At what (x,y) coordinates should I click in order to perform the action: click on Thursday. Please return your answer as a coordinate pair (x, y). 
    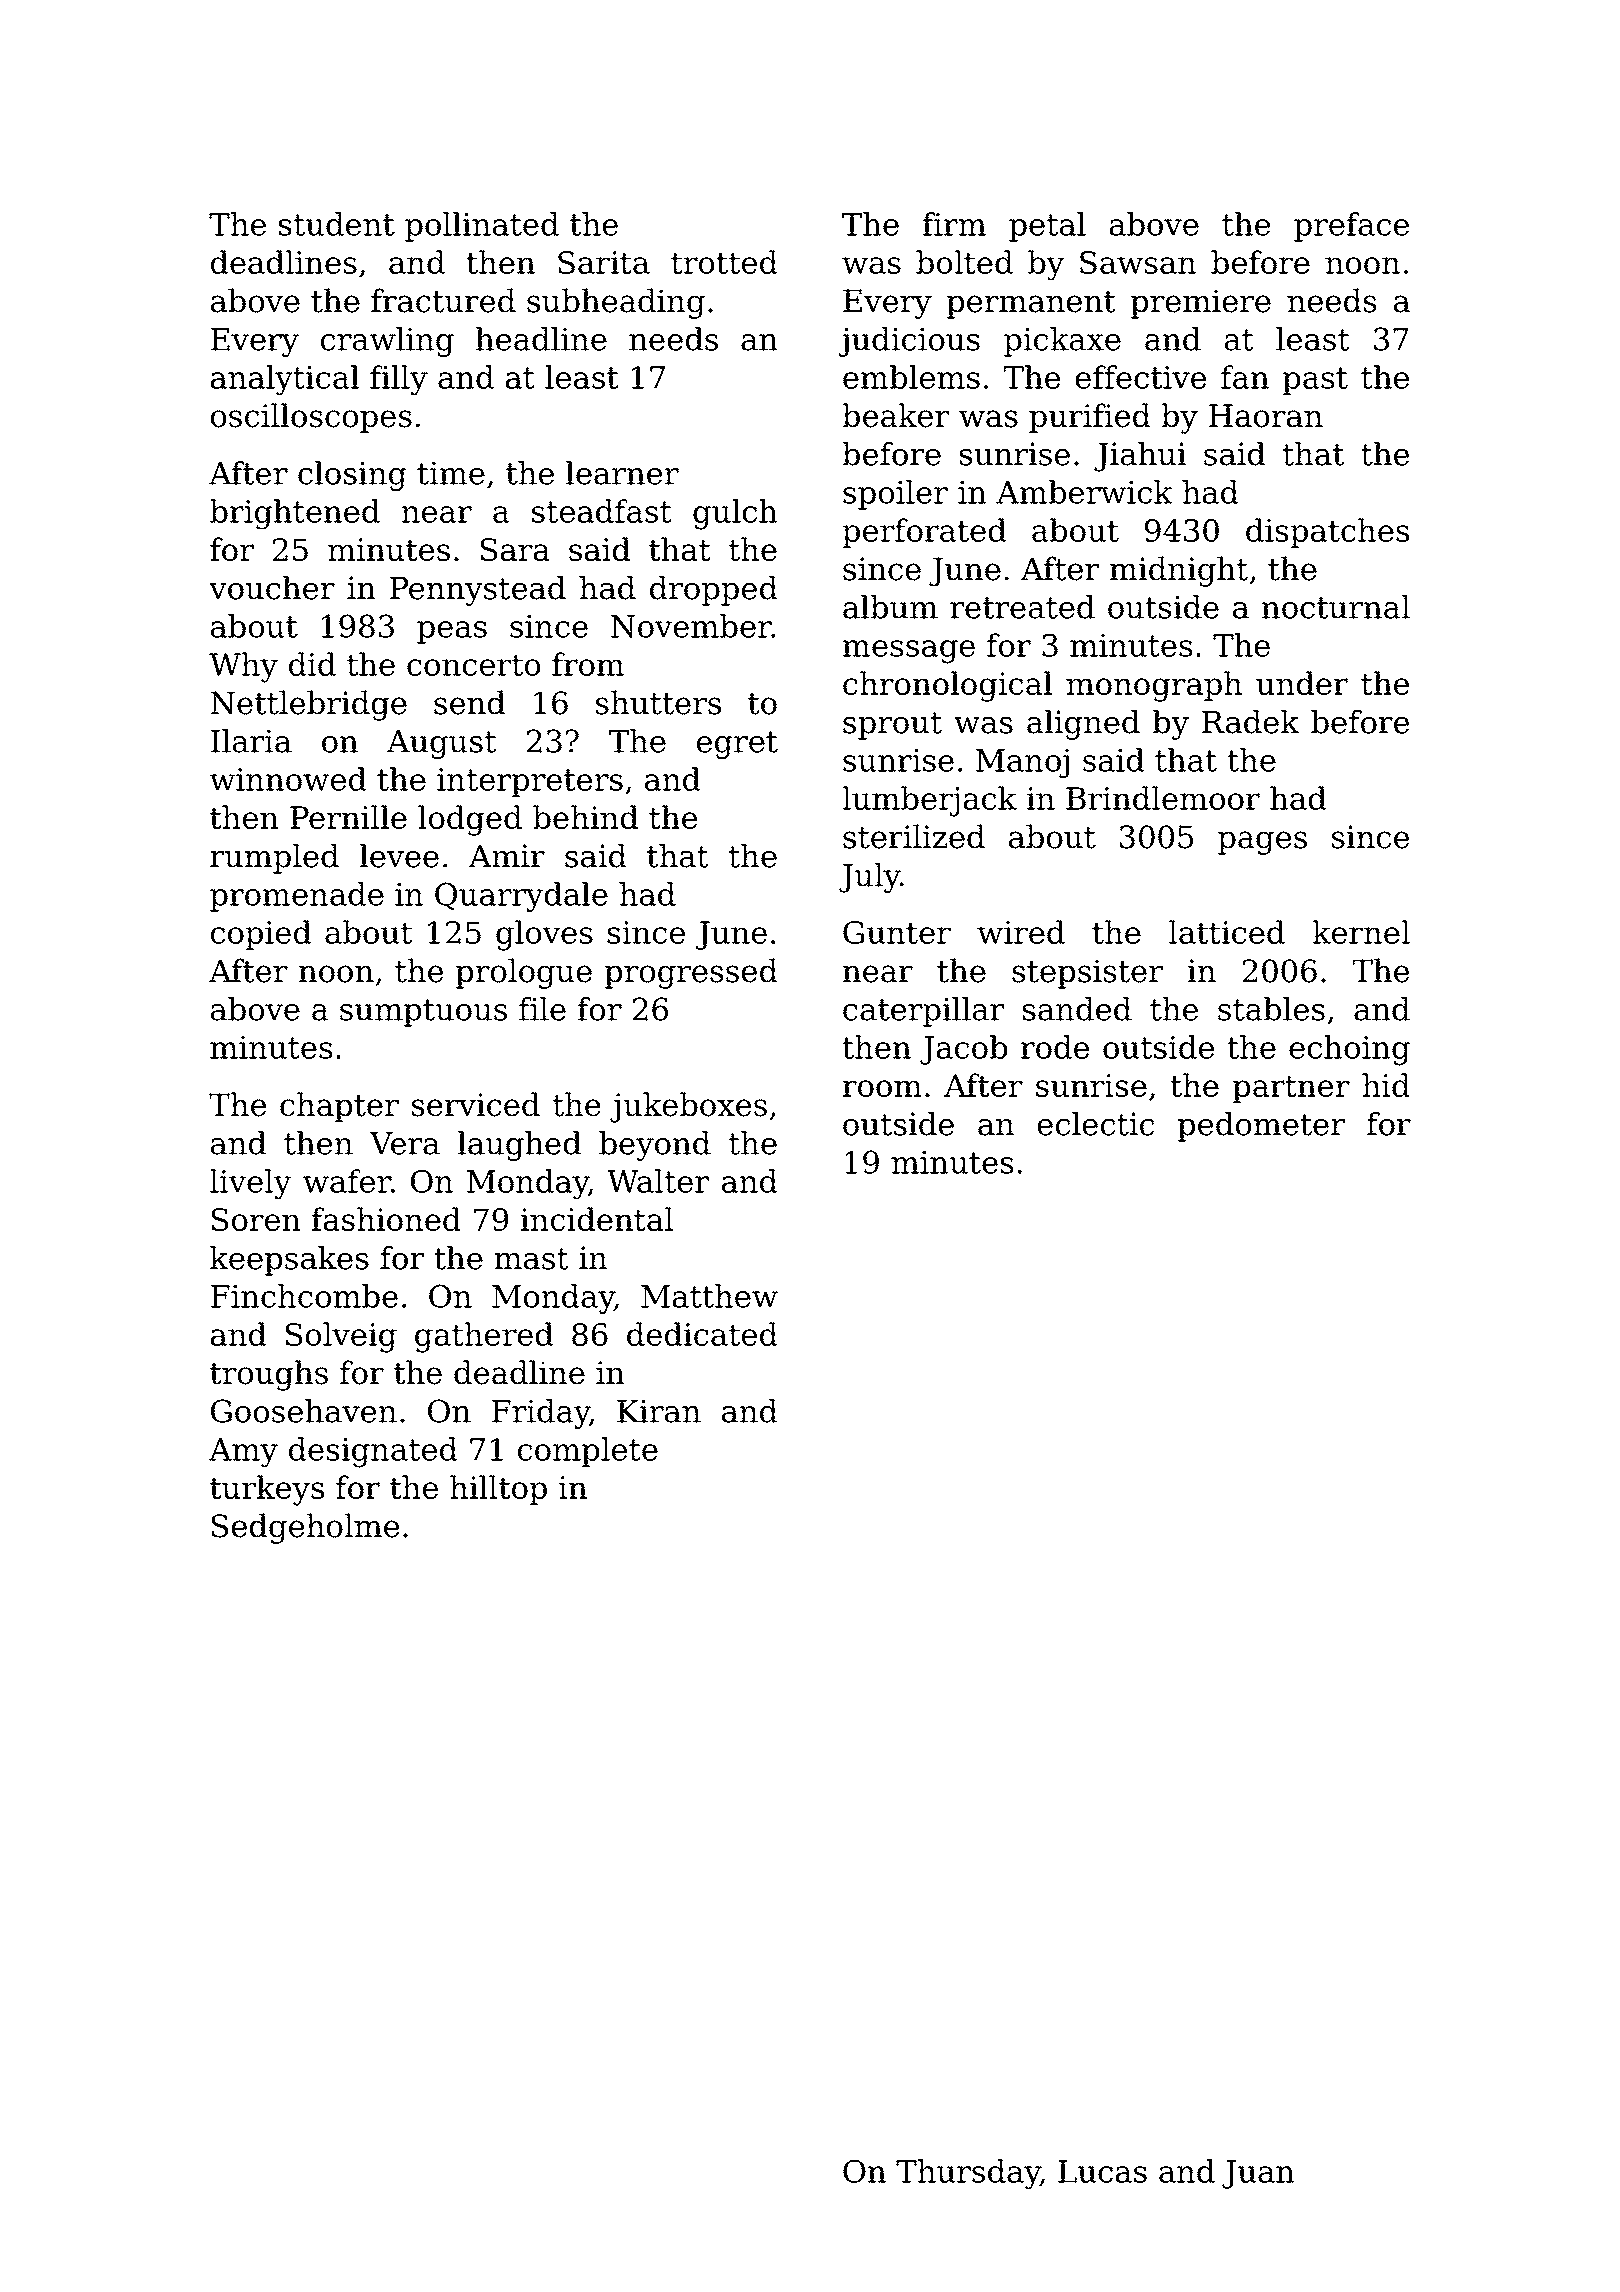
    Looking at the image, I should click on (968, 2174).
